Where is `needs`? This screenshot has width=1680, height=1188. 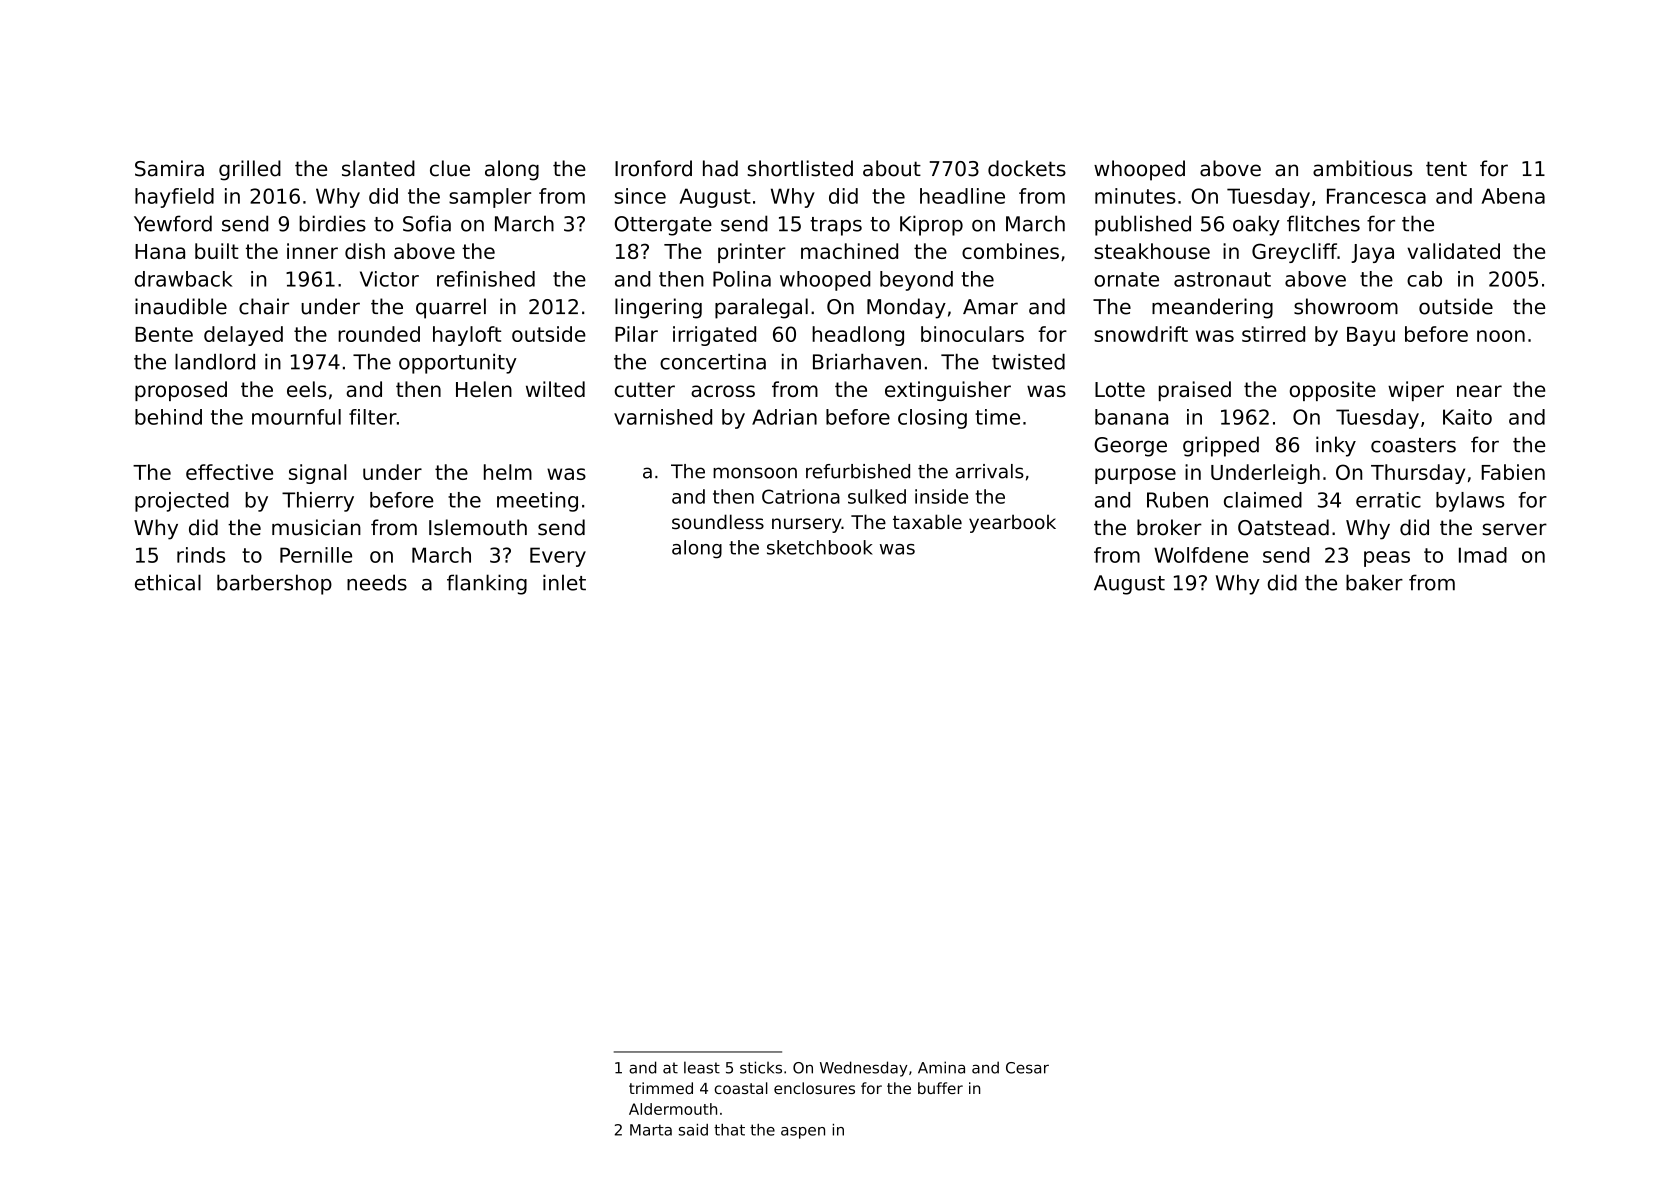
needs is located at coordinates (377, 582).
